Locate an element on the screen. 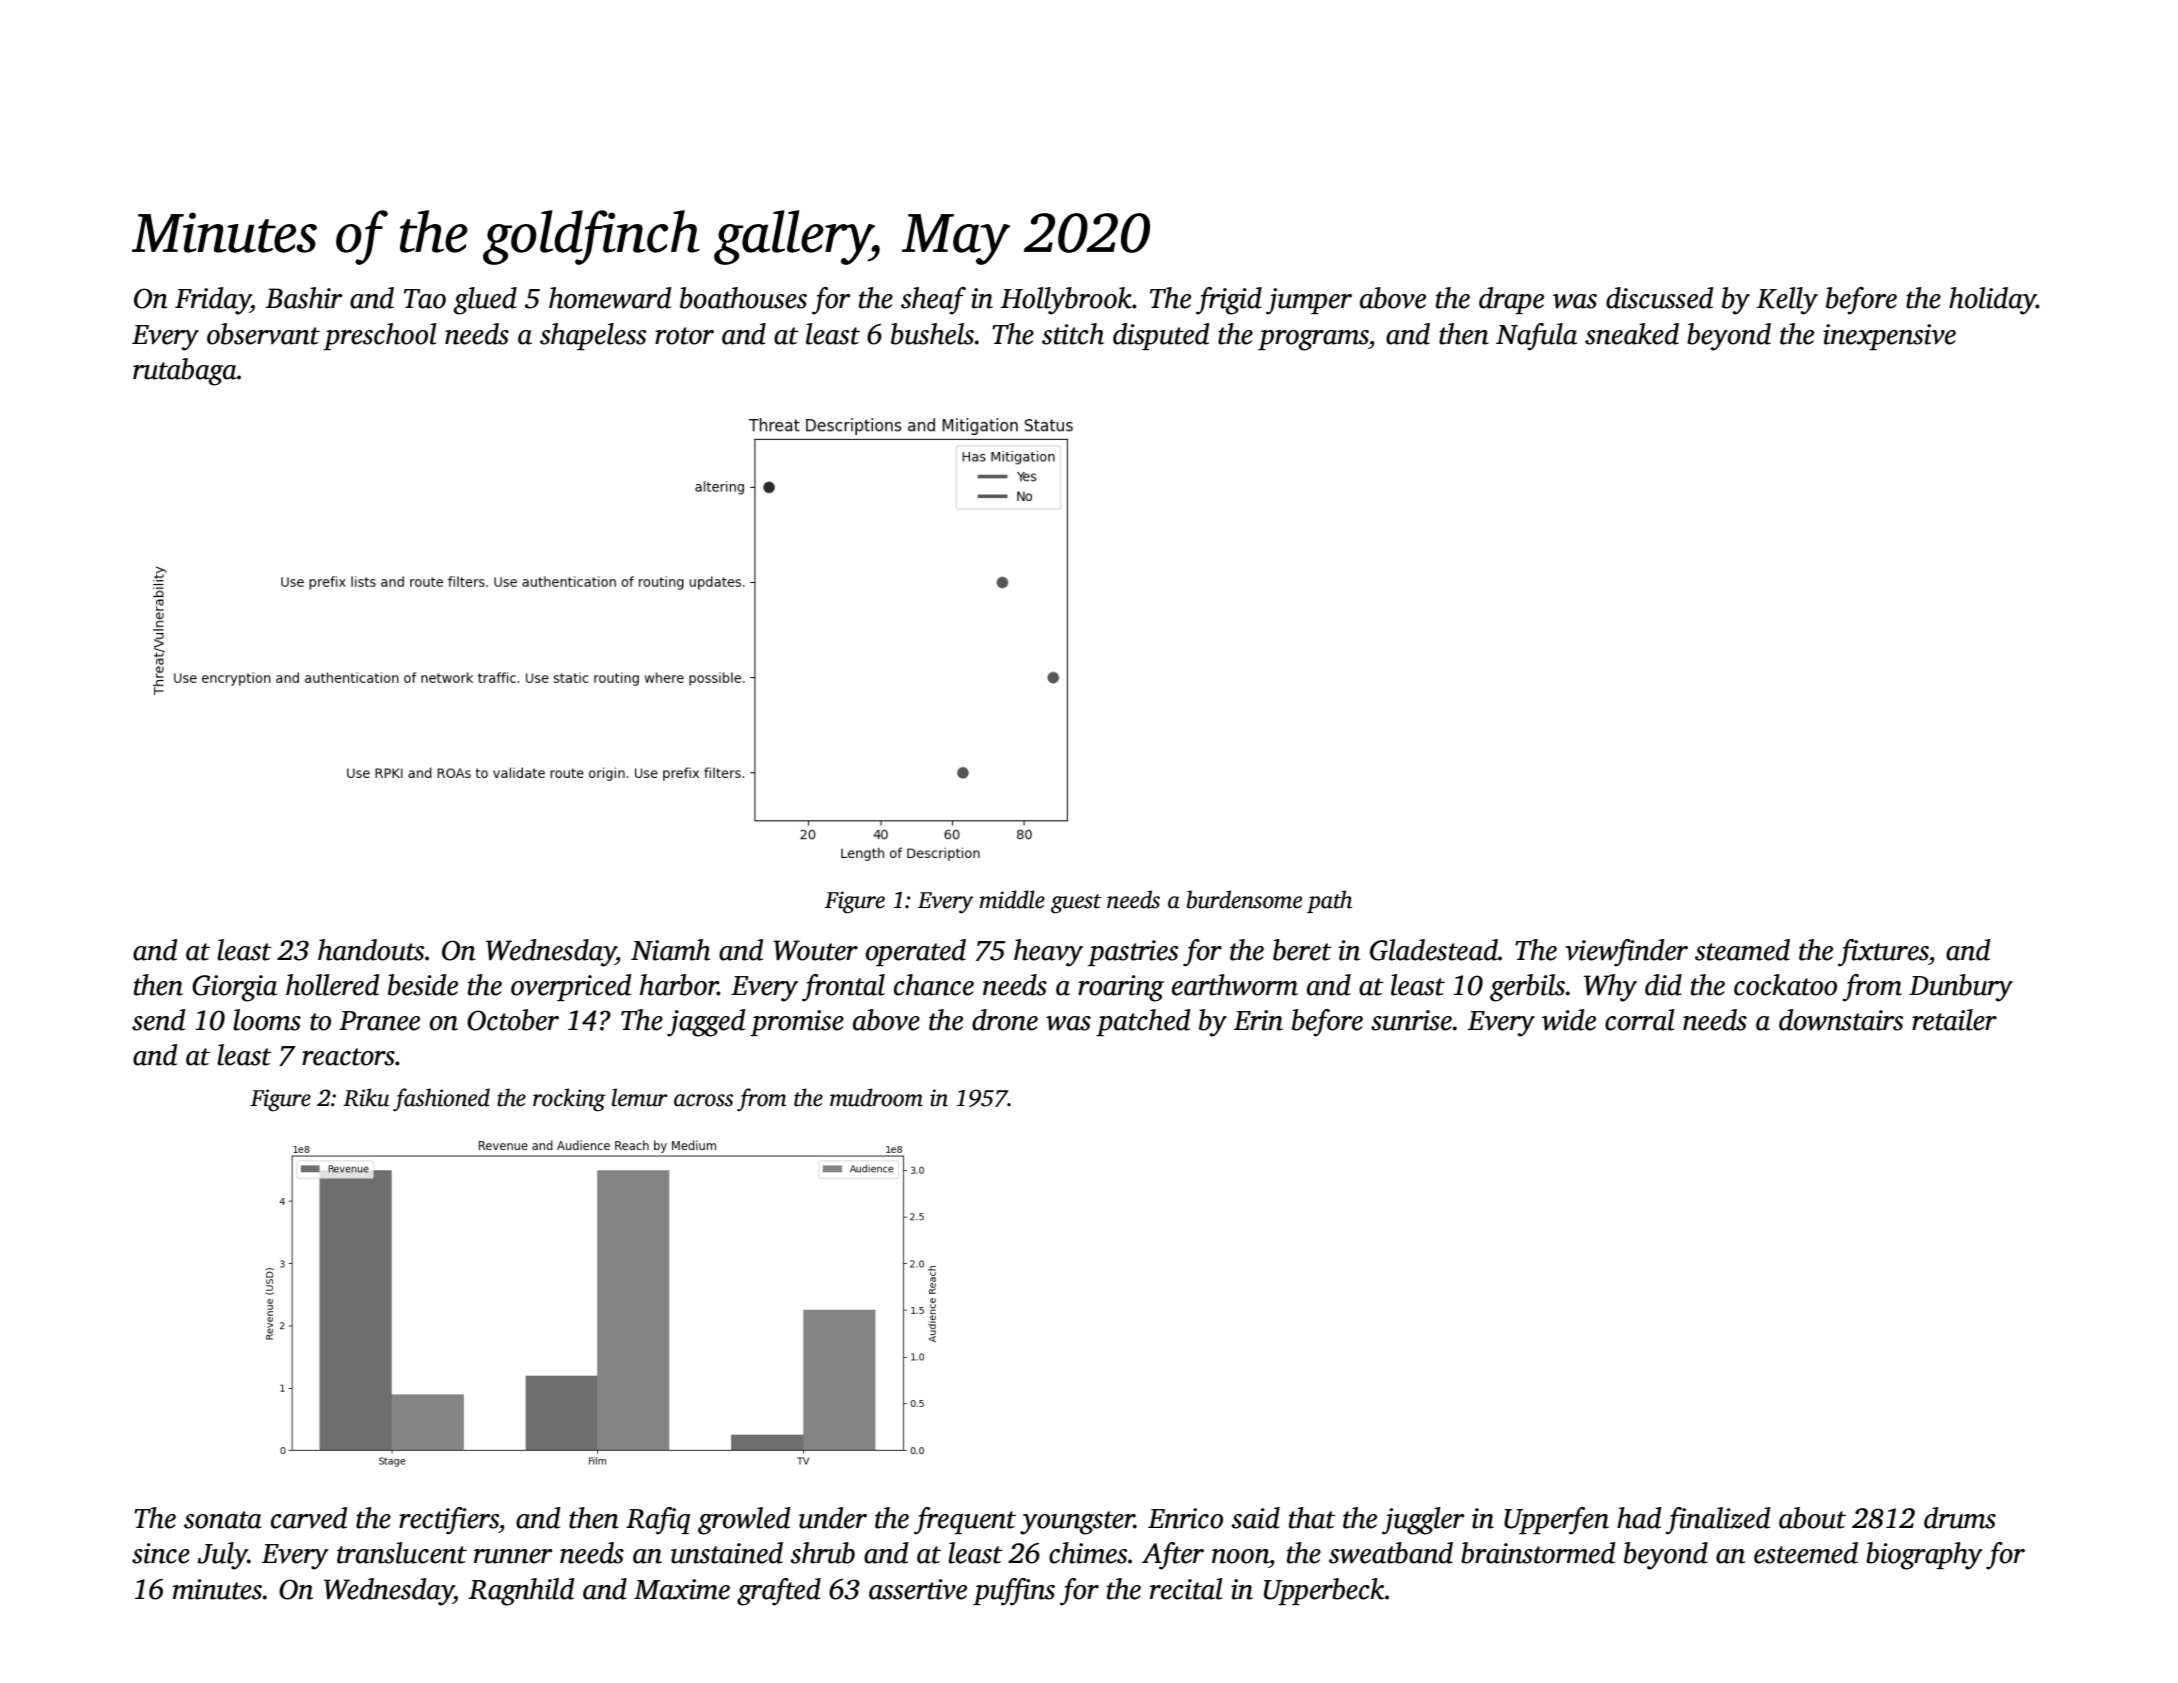 This screenshot has width=2178, height=1683. since is located at coordinates (161, 1553).
